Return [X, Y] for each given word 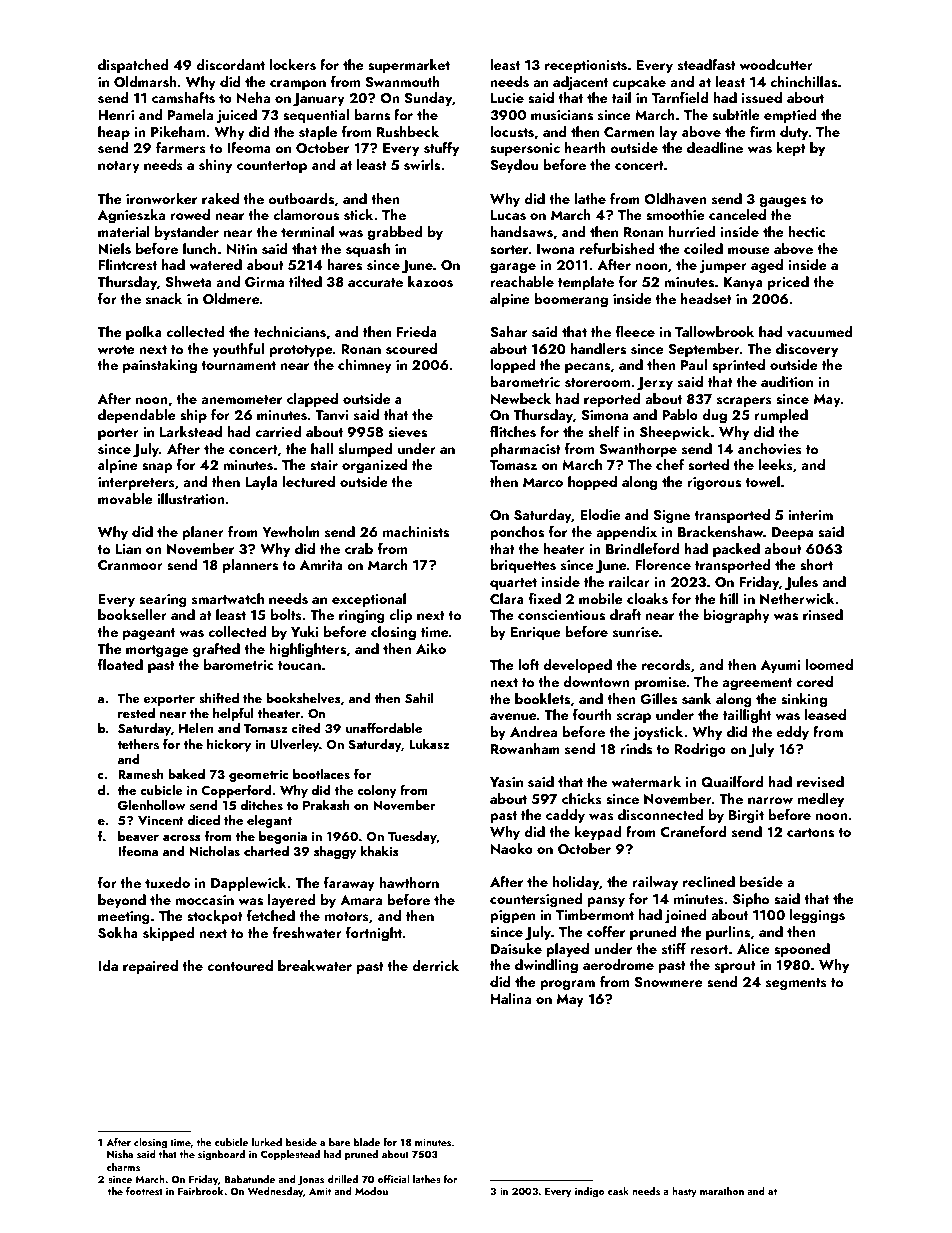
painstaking [160, 366]
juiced [237, 116]
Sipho [751, 900]
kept [791, 149]
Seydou [514, 166]
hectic [807, 231]
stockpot [215, 917]
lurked [267, 1142]
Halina [511, 998]
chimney [365, 366]
